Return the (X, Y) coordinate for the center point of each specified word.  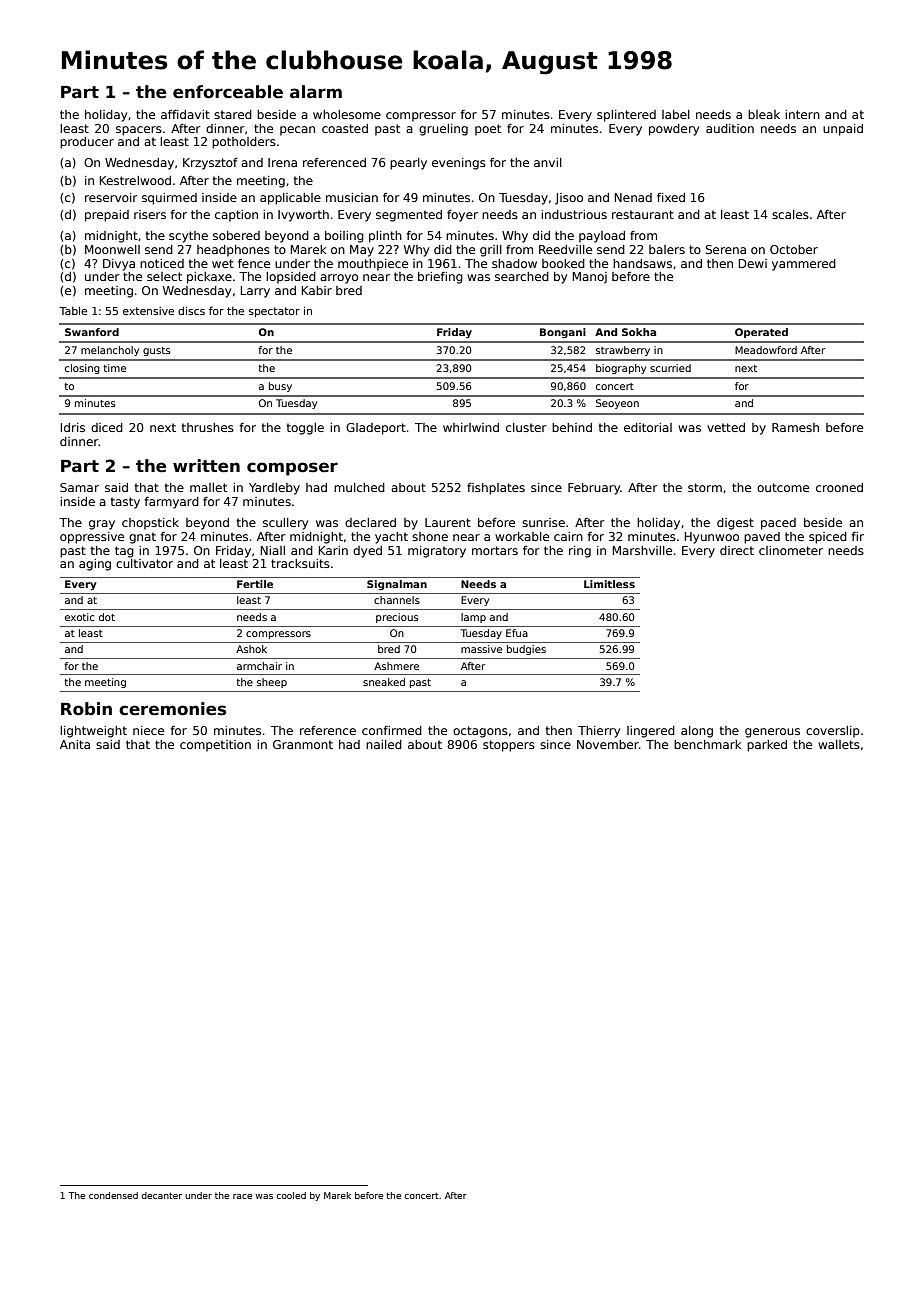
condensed (113, 1195)
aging (95, 565)
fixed (671, 197)
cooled (291, 1195)
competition (215, 746)
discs (191, 310)
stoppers (509, 746)
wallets (839, 744)
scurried (670, 368)
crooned (839, 487)
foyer (462, 216)
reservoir (111, 197)
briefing (440, 278)
